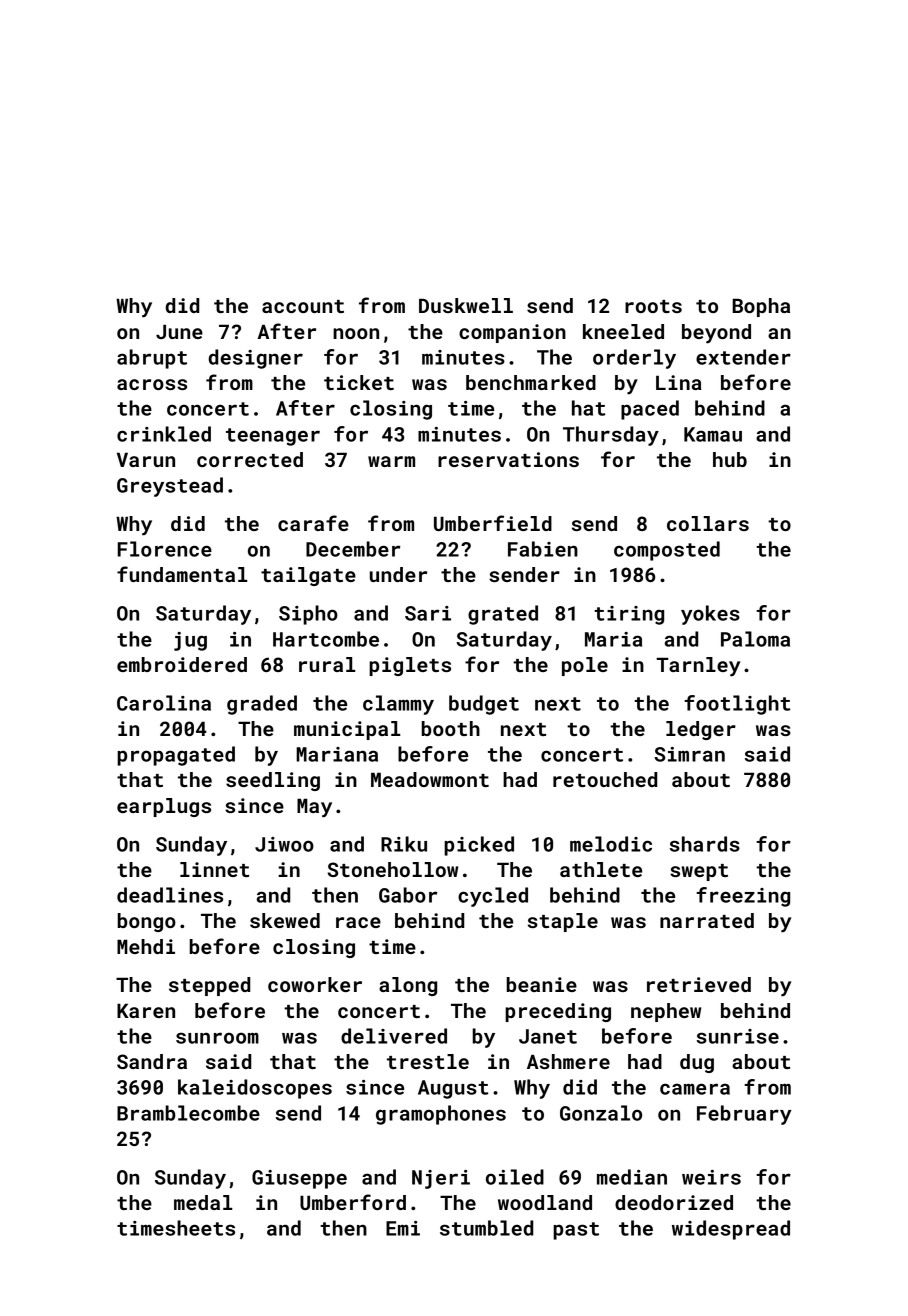 This screenshot has width=908, height=1316. What do you see at coordinates (353, 1202) in the screenshot?
I see `Umberford` at bounding box center [353, 1202].
